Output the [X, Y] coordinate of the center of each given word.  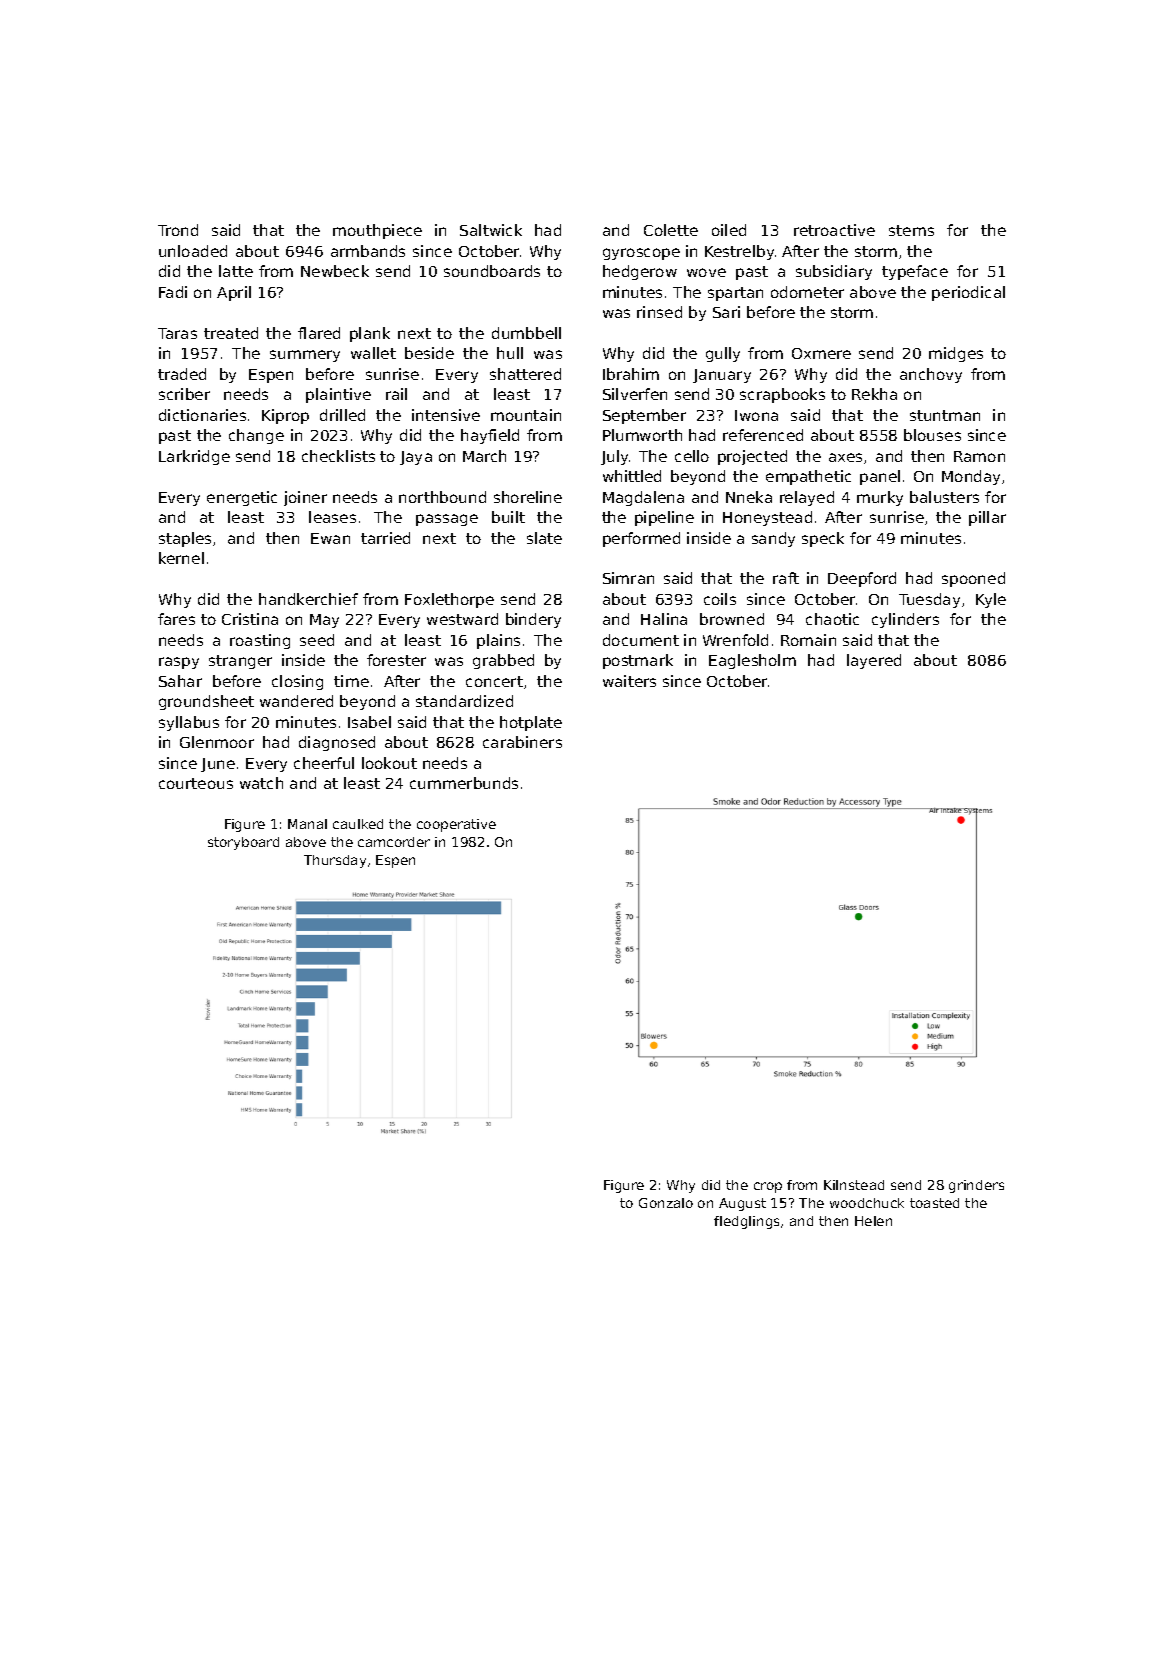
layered [874, 661]
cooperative [456, 825]
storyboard [243, 843]
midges [956, 354]
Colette [671, 230]
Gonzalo [666, 1203]
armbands [368, 251]
